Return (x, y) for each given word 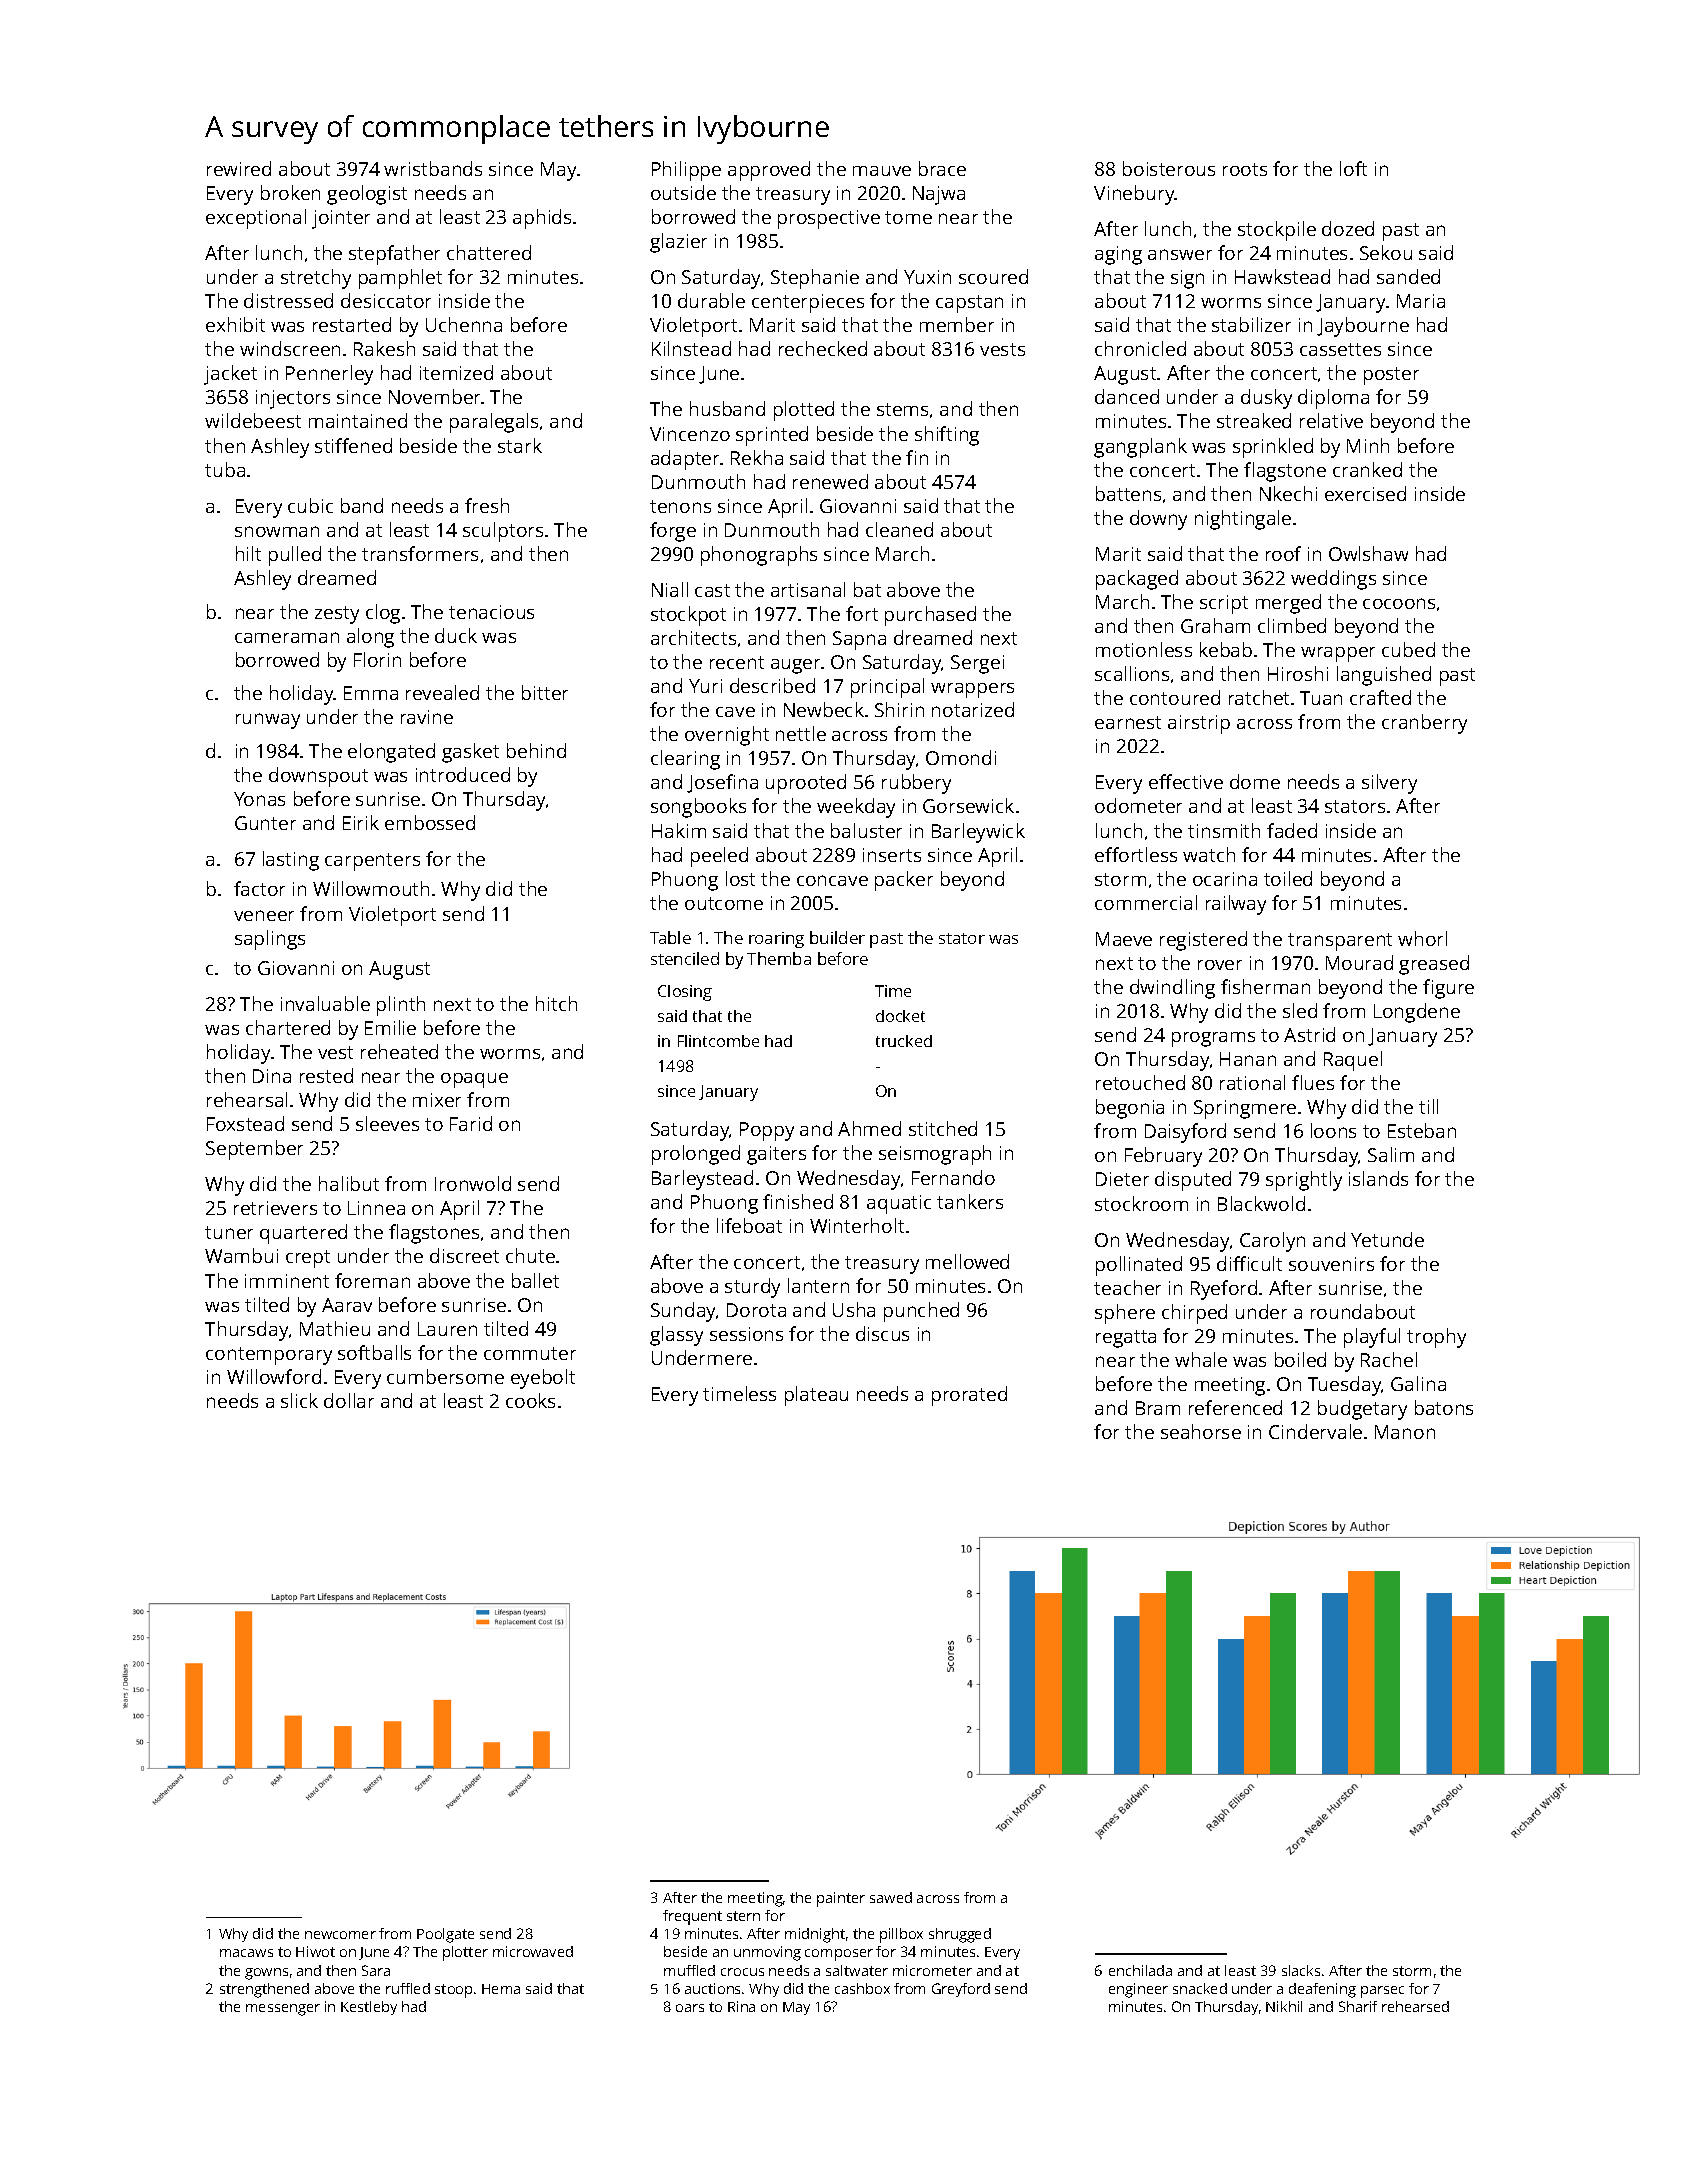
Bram (1158, 1408)
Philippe (686, 171)
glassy (676, 1336)
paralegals (494, 423)
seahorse (1201, 1431)
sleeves (387, 1123)
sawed (891, 1897)
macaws (246, 1953)
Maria (1421, 301)
